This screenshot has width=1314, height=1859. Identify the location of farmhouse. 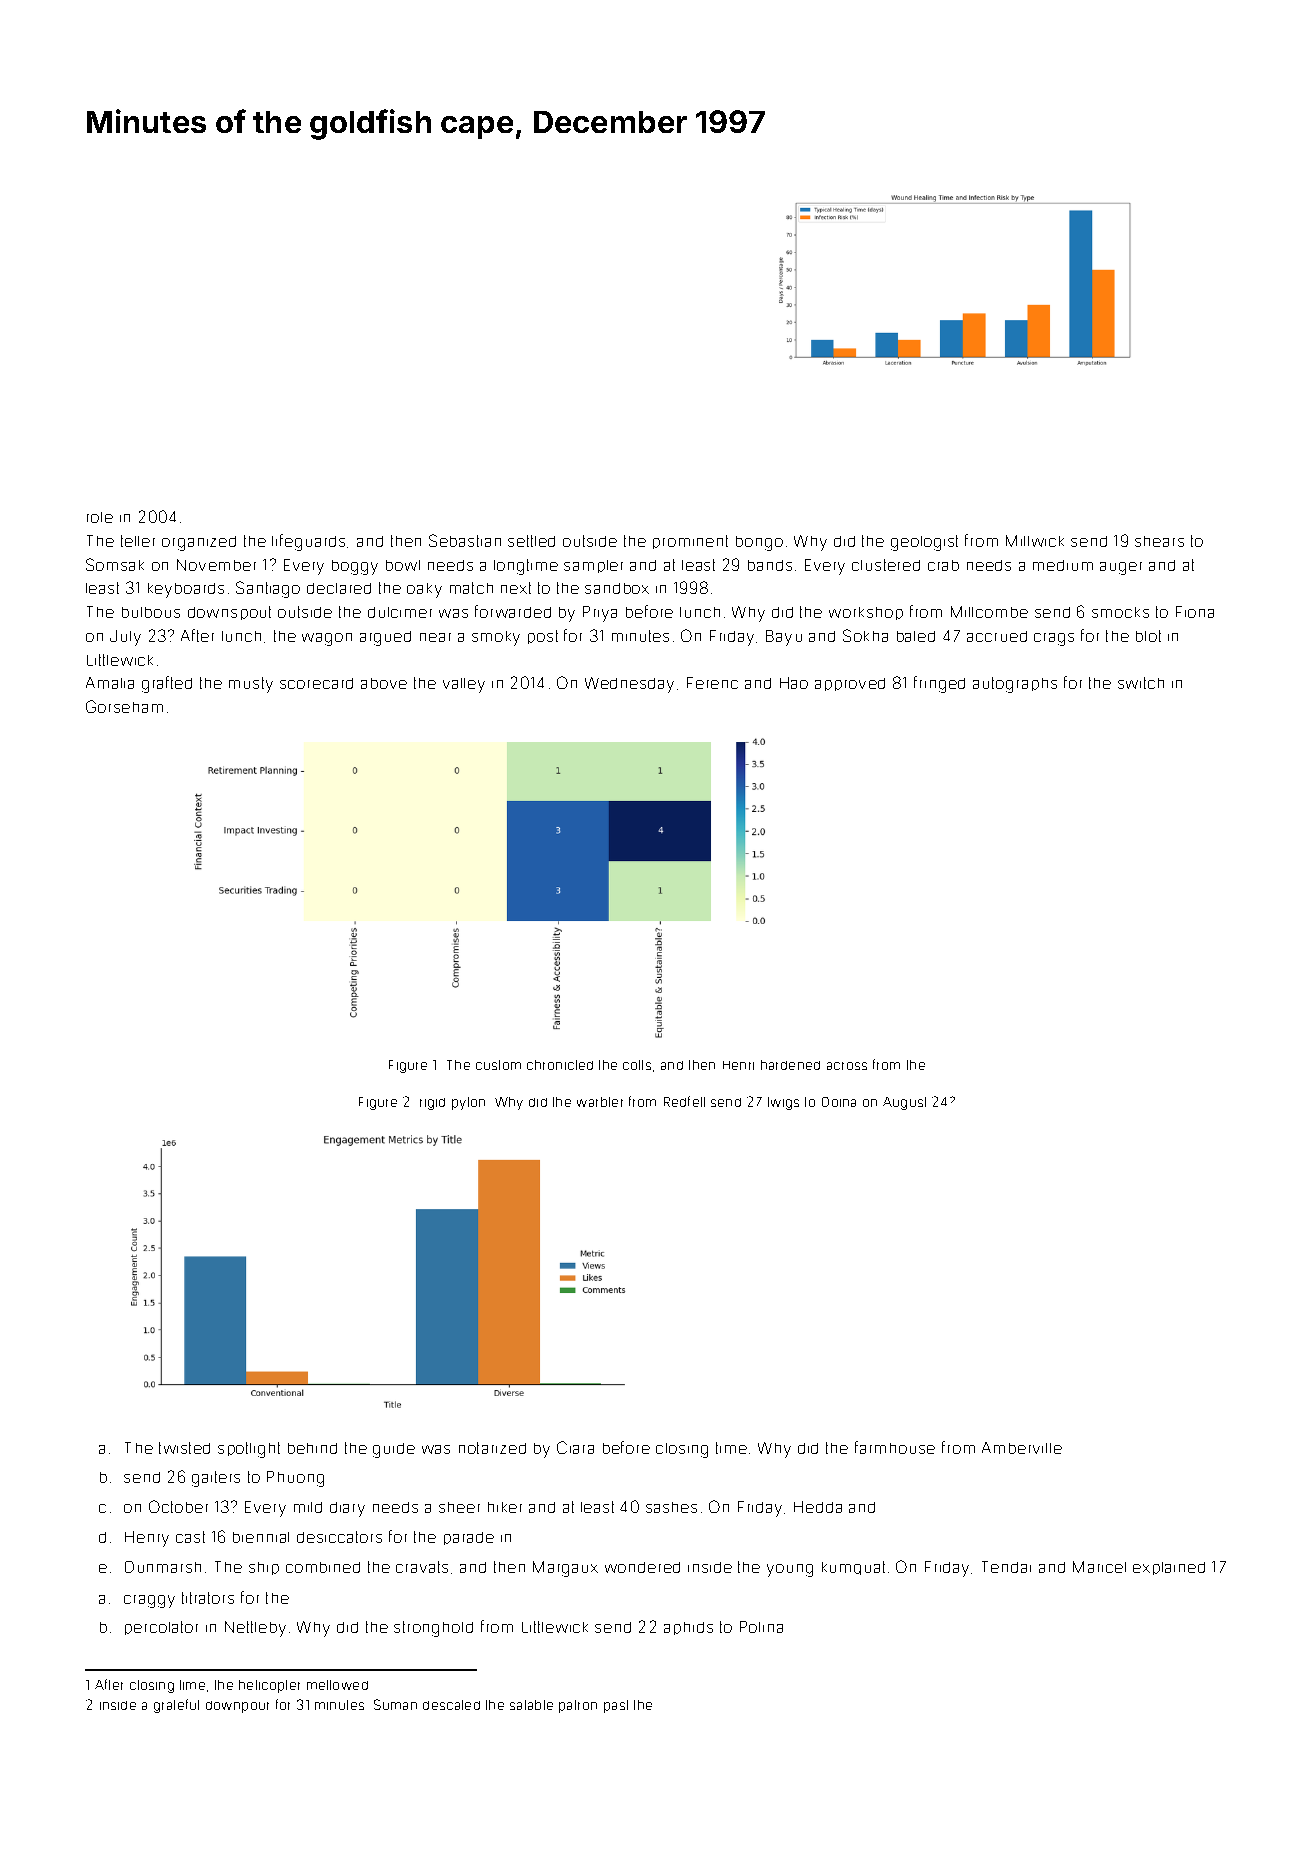
(895, 1447).
